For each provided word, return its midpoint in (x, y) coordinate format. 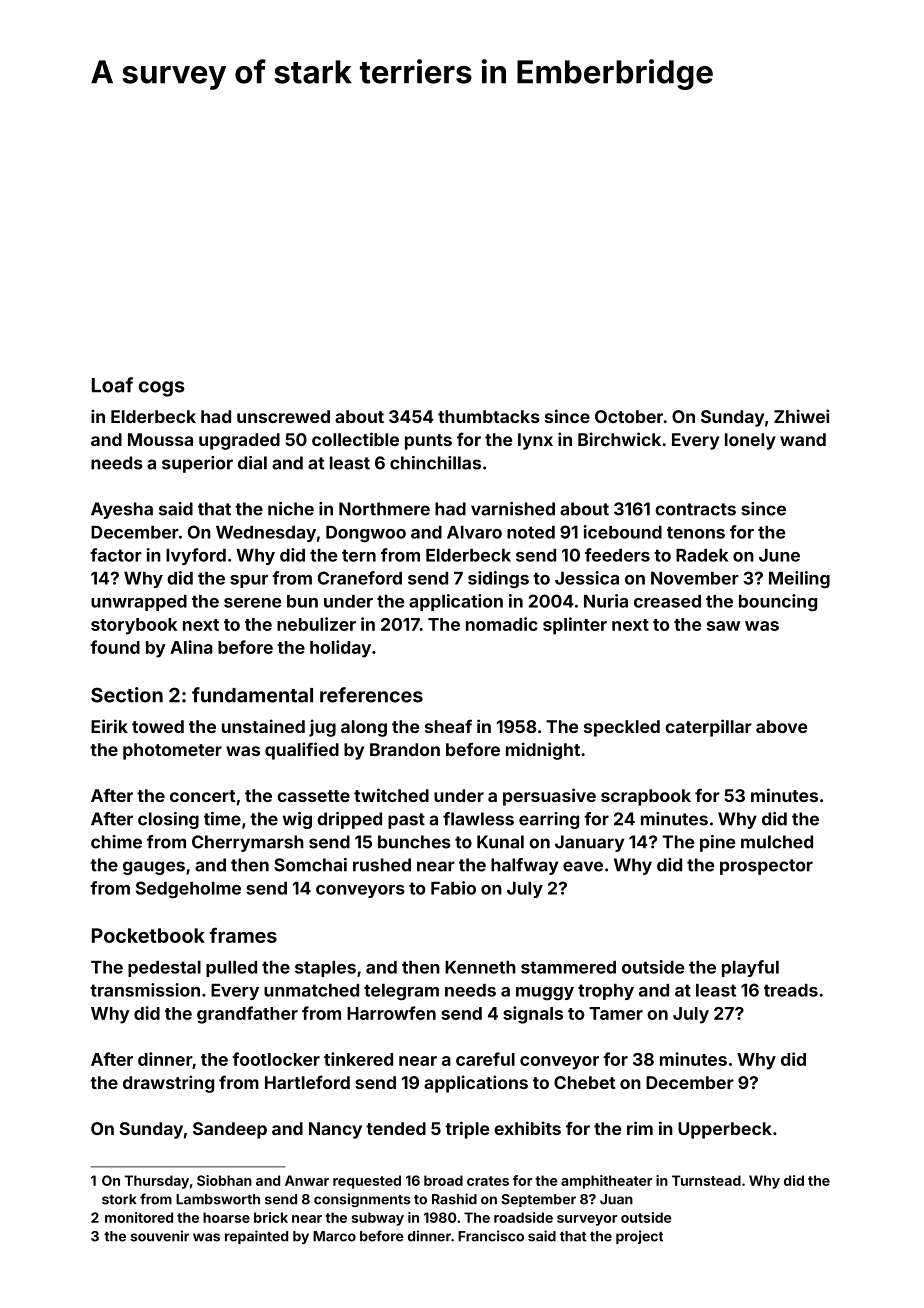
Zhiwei (801, 416)
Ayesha (122, 510)
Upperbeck (725, 1130)
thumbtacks (489, 416)
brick (271, 1217)
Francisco (491, 1236)
